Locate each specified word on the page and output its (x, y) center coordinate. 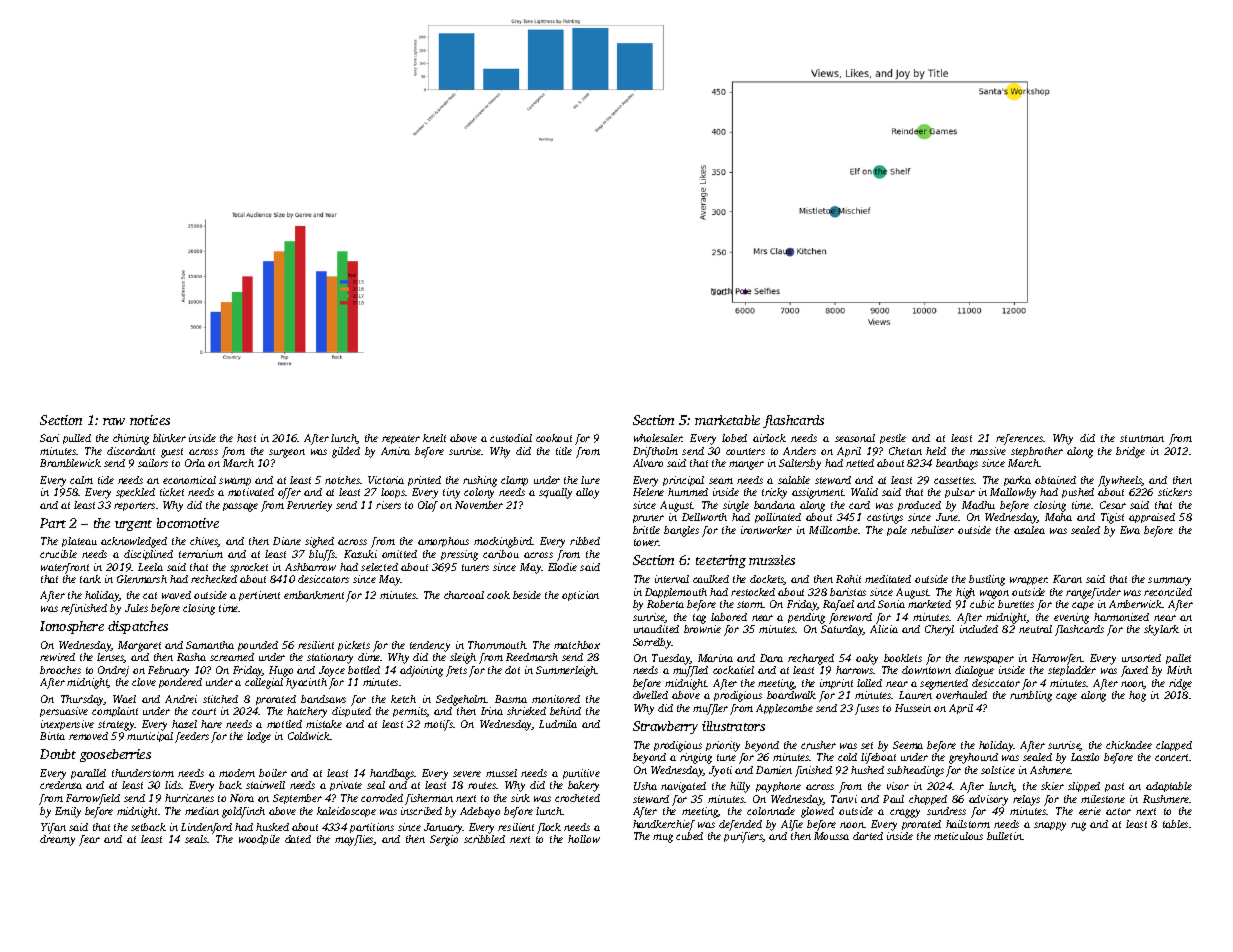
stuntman (1142, 438)
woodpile (259, 840)
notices (150, 420)
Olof (428, 506)
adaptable (1169, 787)
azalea (1029, 530)
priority (723, 746)
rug (1078, 826)
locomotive (188, 523)
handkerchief (664, 825)
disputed (351, 712)
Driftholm (655, 452)
